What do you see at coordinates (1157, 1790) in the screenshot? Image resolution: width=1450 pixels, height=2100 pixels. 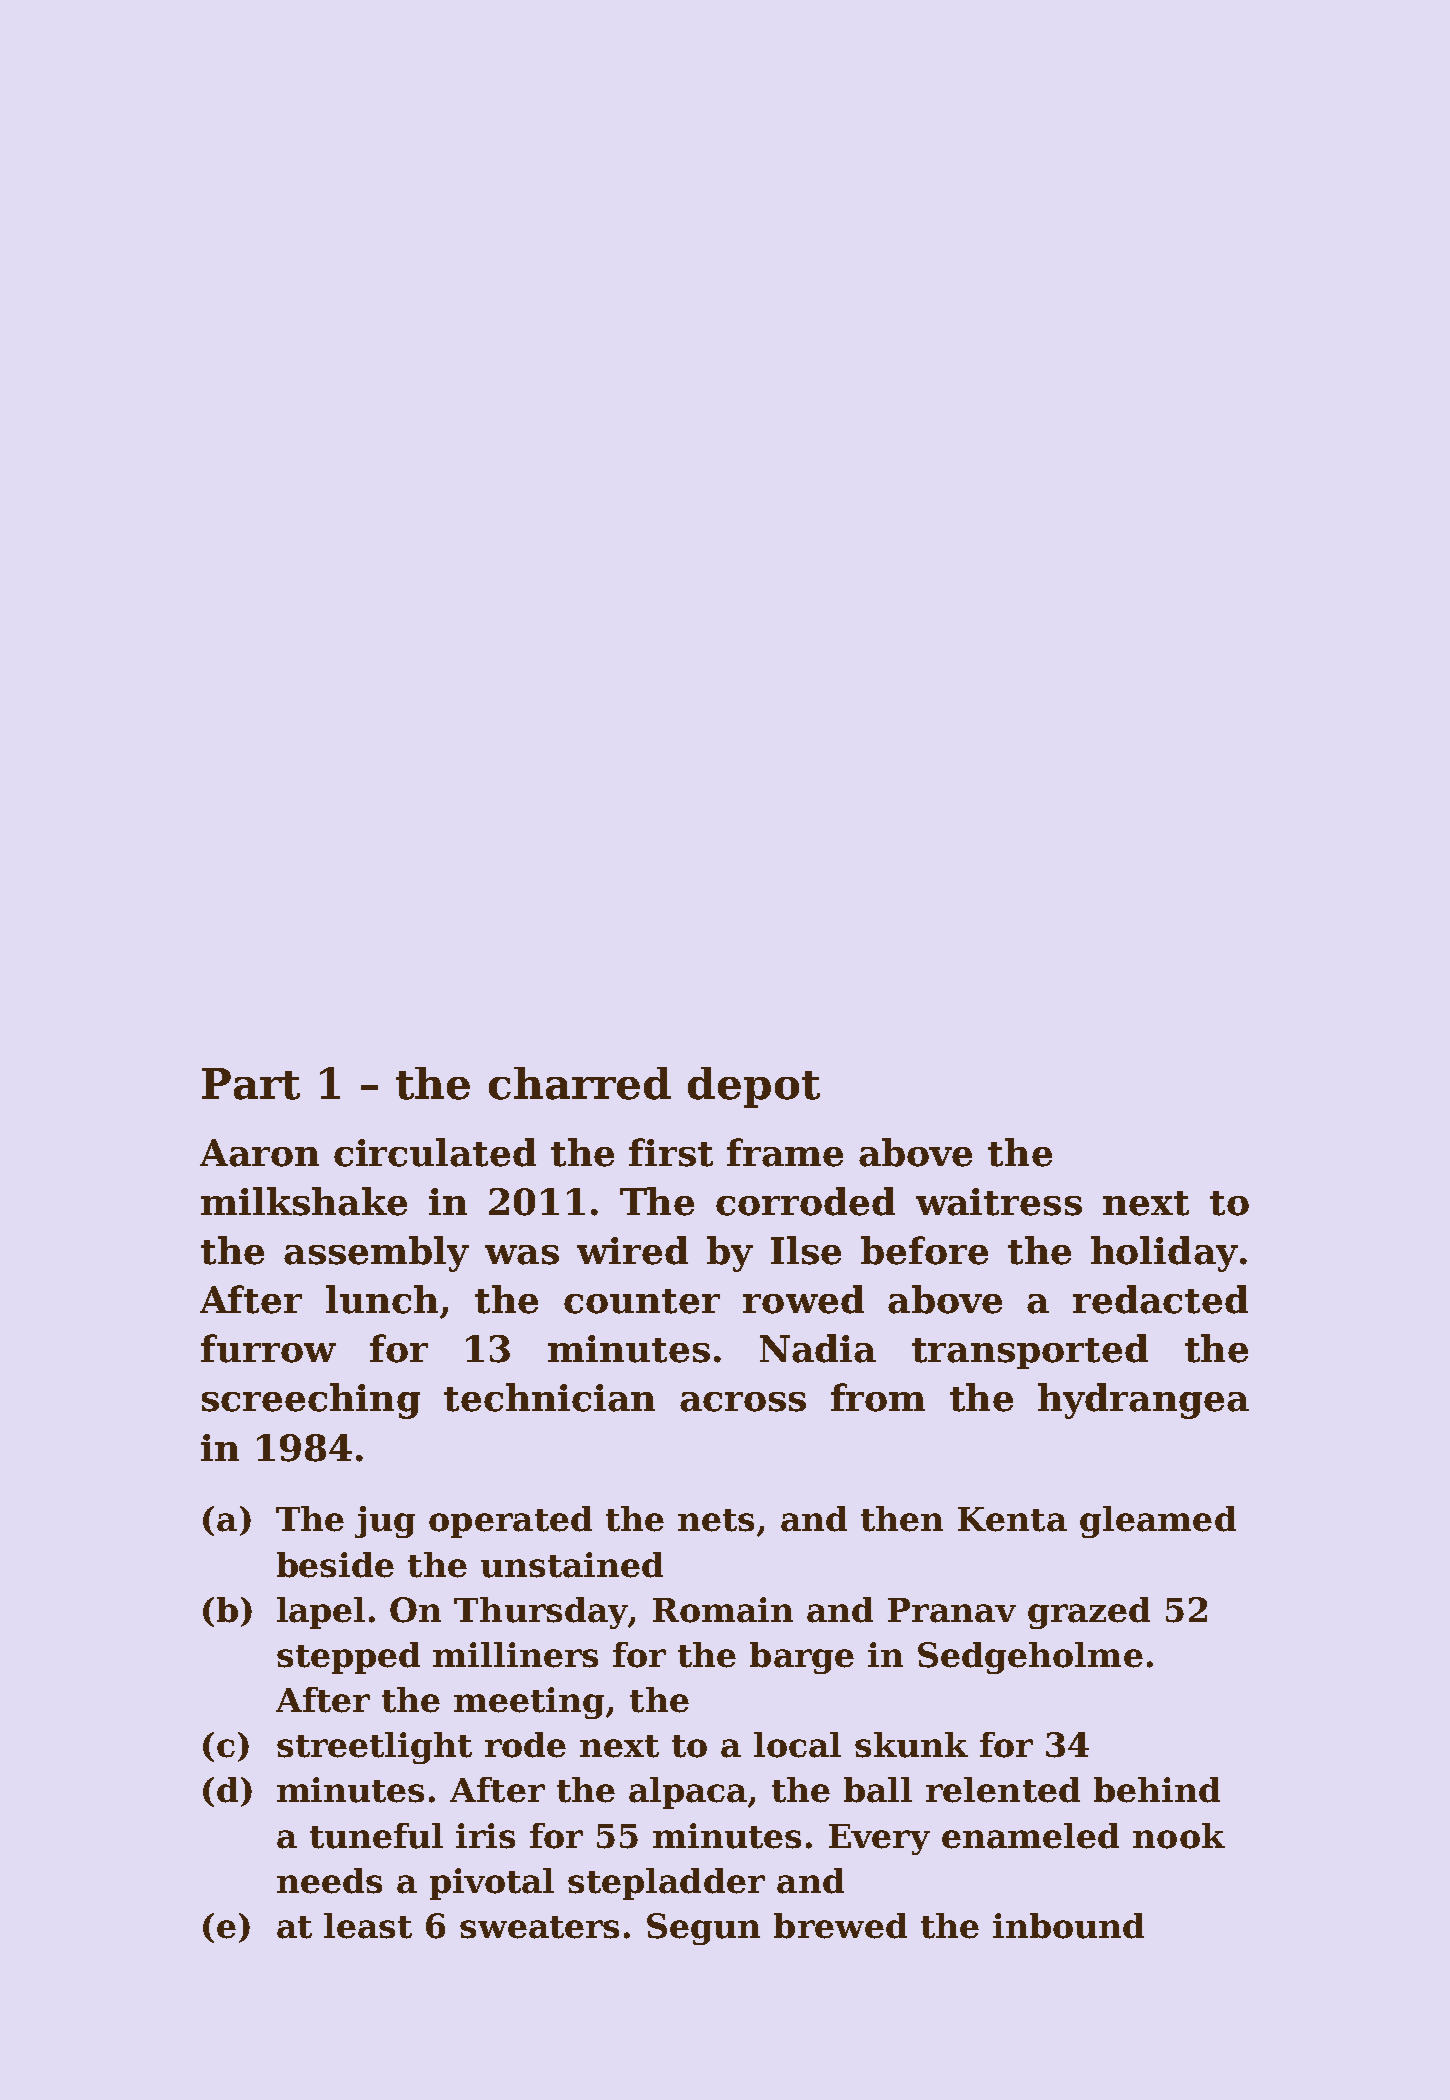 I see `behind` at bounding box center [1157, 1790].
